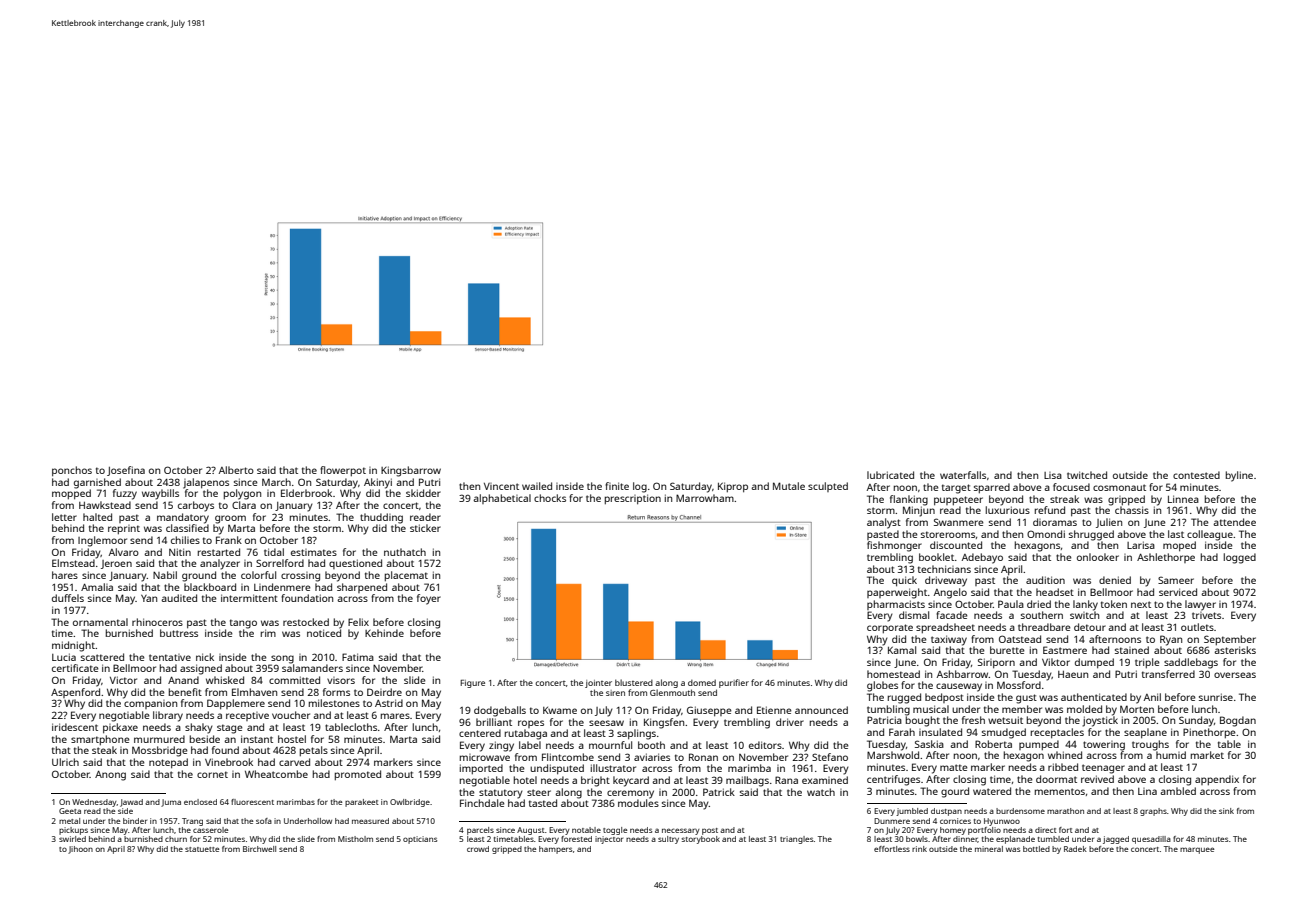 The width and height of the document is (1308, 924). What do you see at coordinates (937, 557) in the document?
I see `booklet` at bounding box center [937, 557].
